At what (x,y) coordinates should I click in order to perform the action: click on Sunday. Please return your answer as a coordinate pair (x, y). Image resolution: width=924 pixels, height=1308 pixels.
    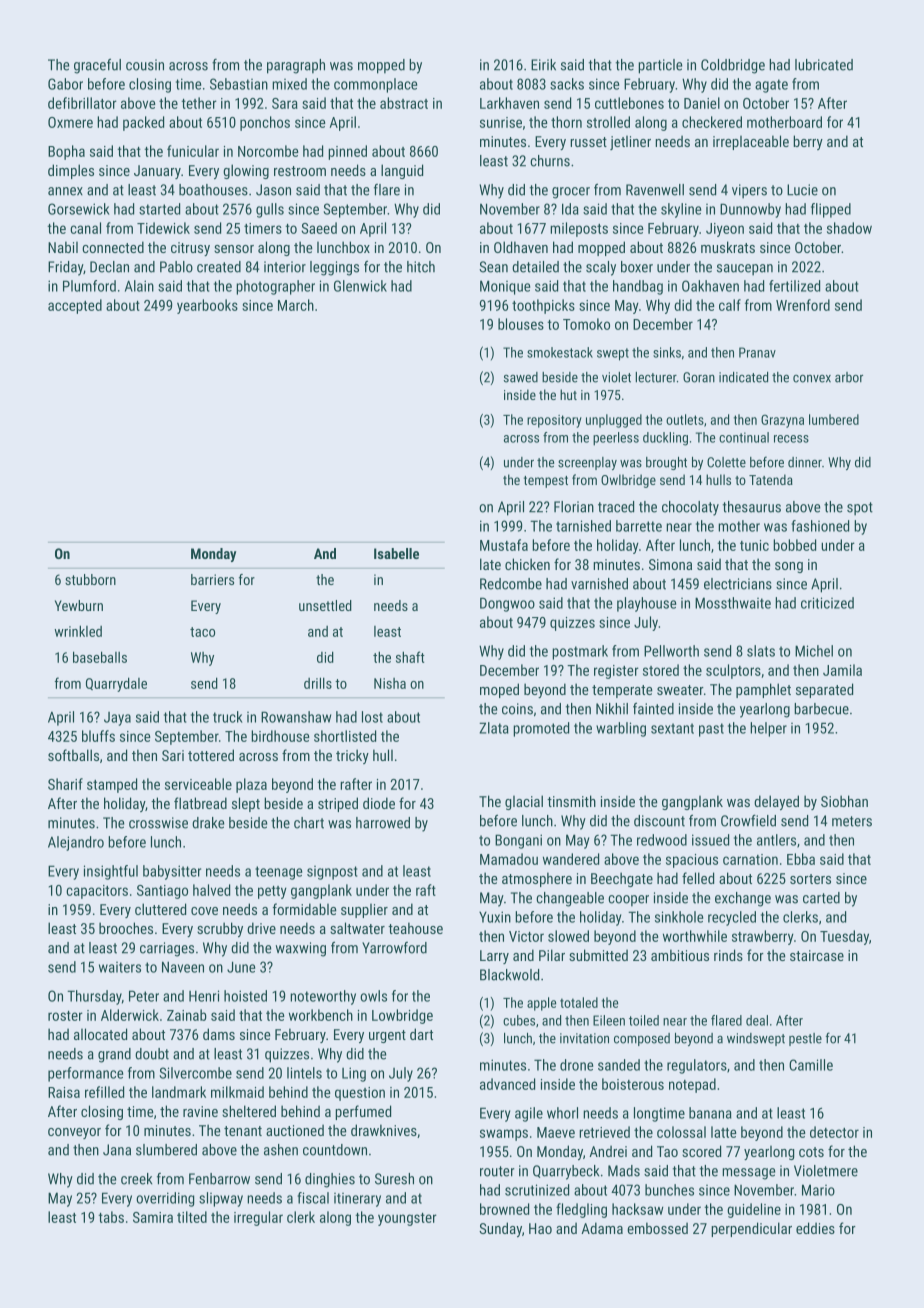
    Looking at the image, I should click on (500, 1229).
